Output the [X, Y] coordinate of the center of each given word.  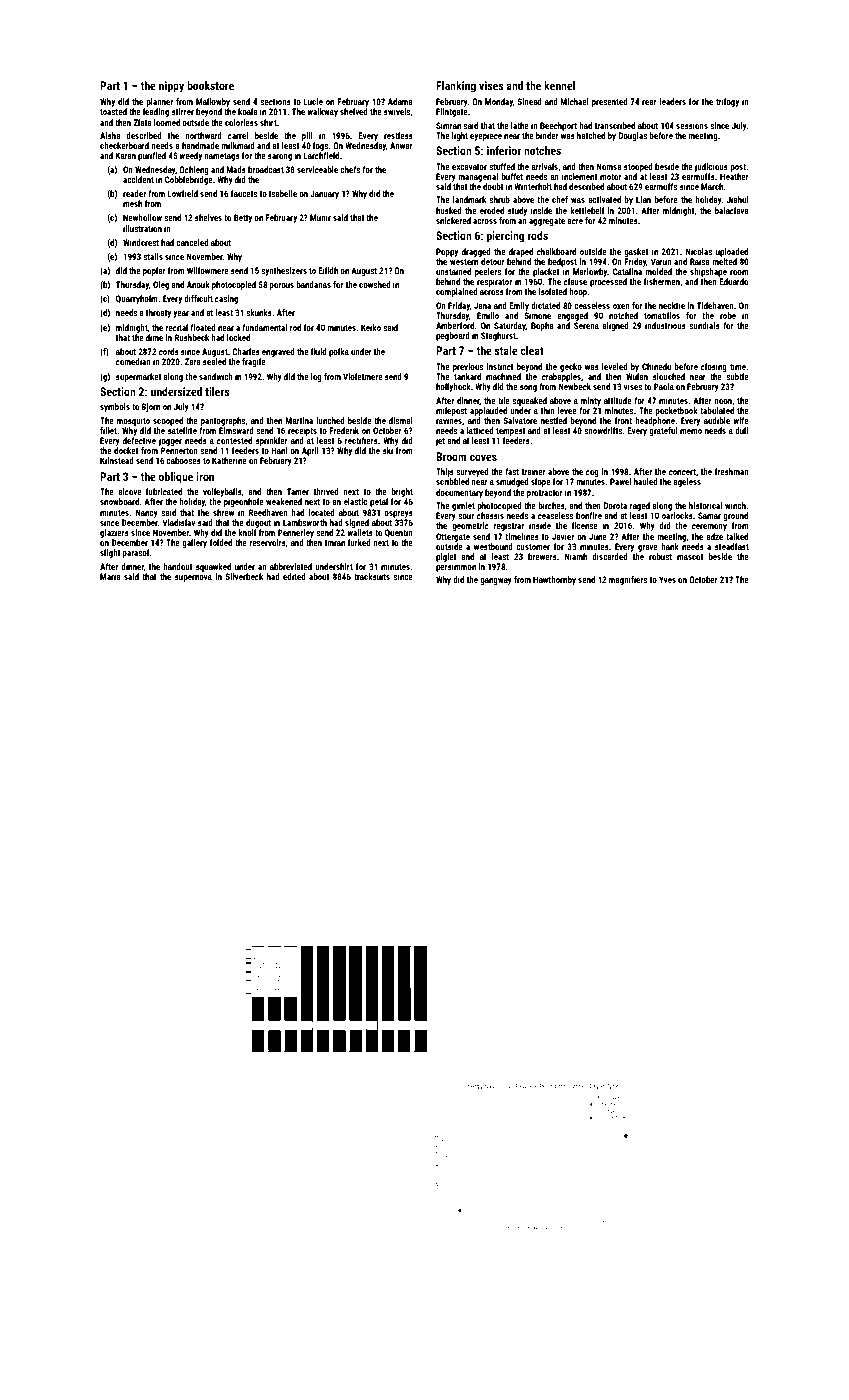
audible [717, 420]
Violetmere [363, 376]
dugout [258, 523]
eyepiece [486, 136]
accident [138, 179]
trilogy [727, 102]
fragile [254, 362]
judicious [711, 167]
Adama [400, 101]
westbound [493, 546]
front [623, 420]
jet [440, 441]
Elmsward [236, 430]
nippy [171, 87]
